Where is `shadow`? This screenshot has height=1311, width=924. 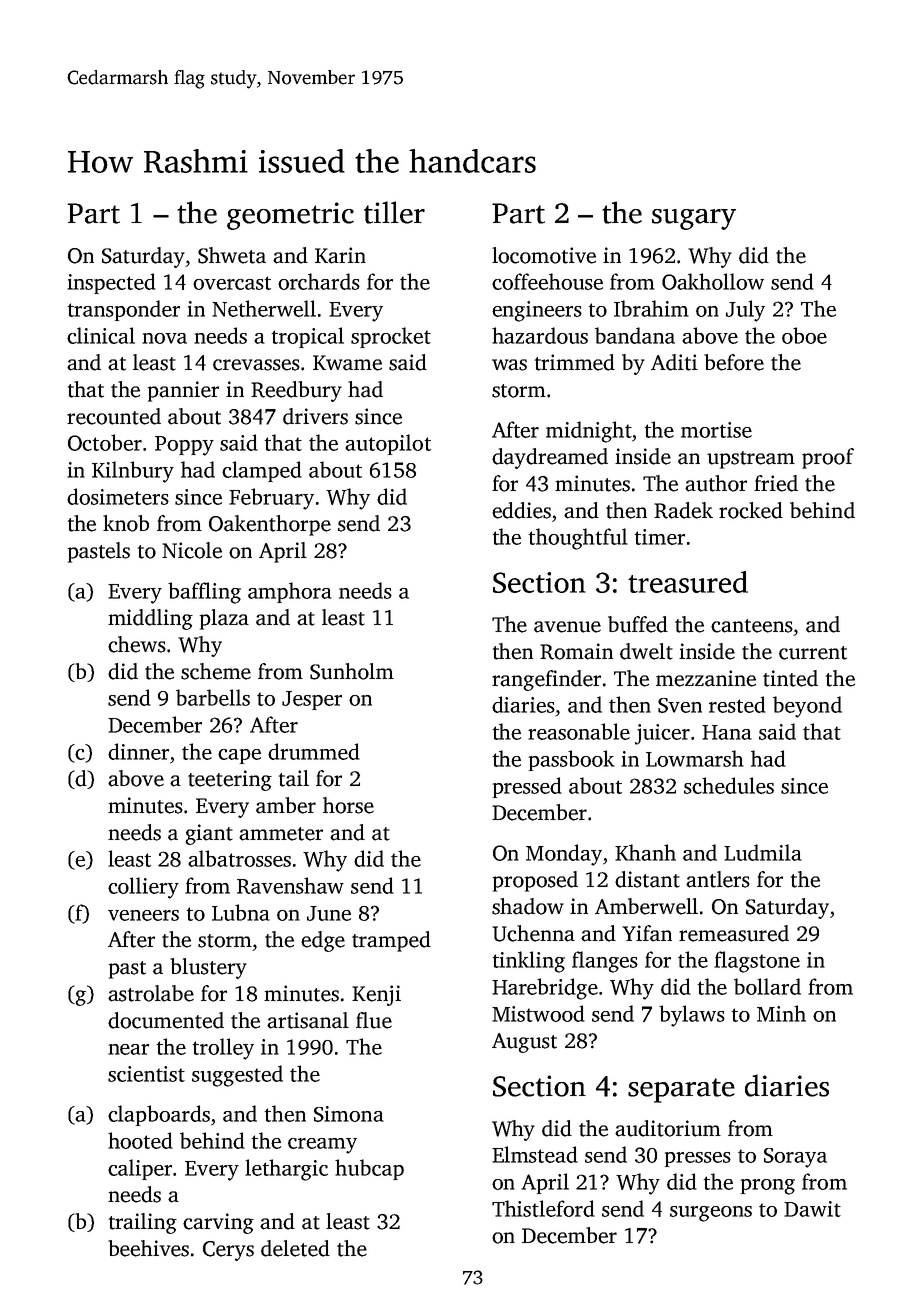
shadow is located at coordinates (528, 906).
